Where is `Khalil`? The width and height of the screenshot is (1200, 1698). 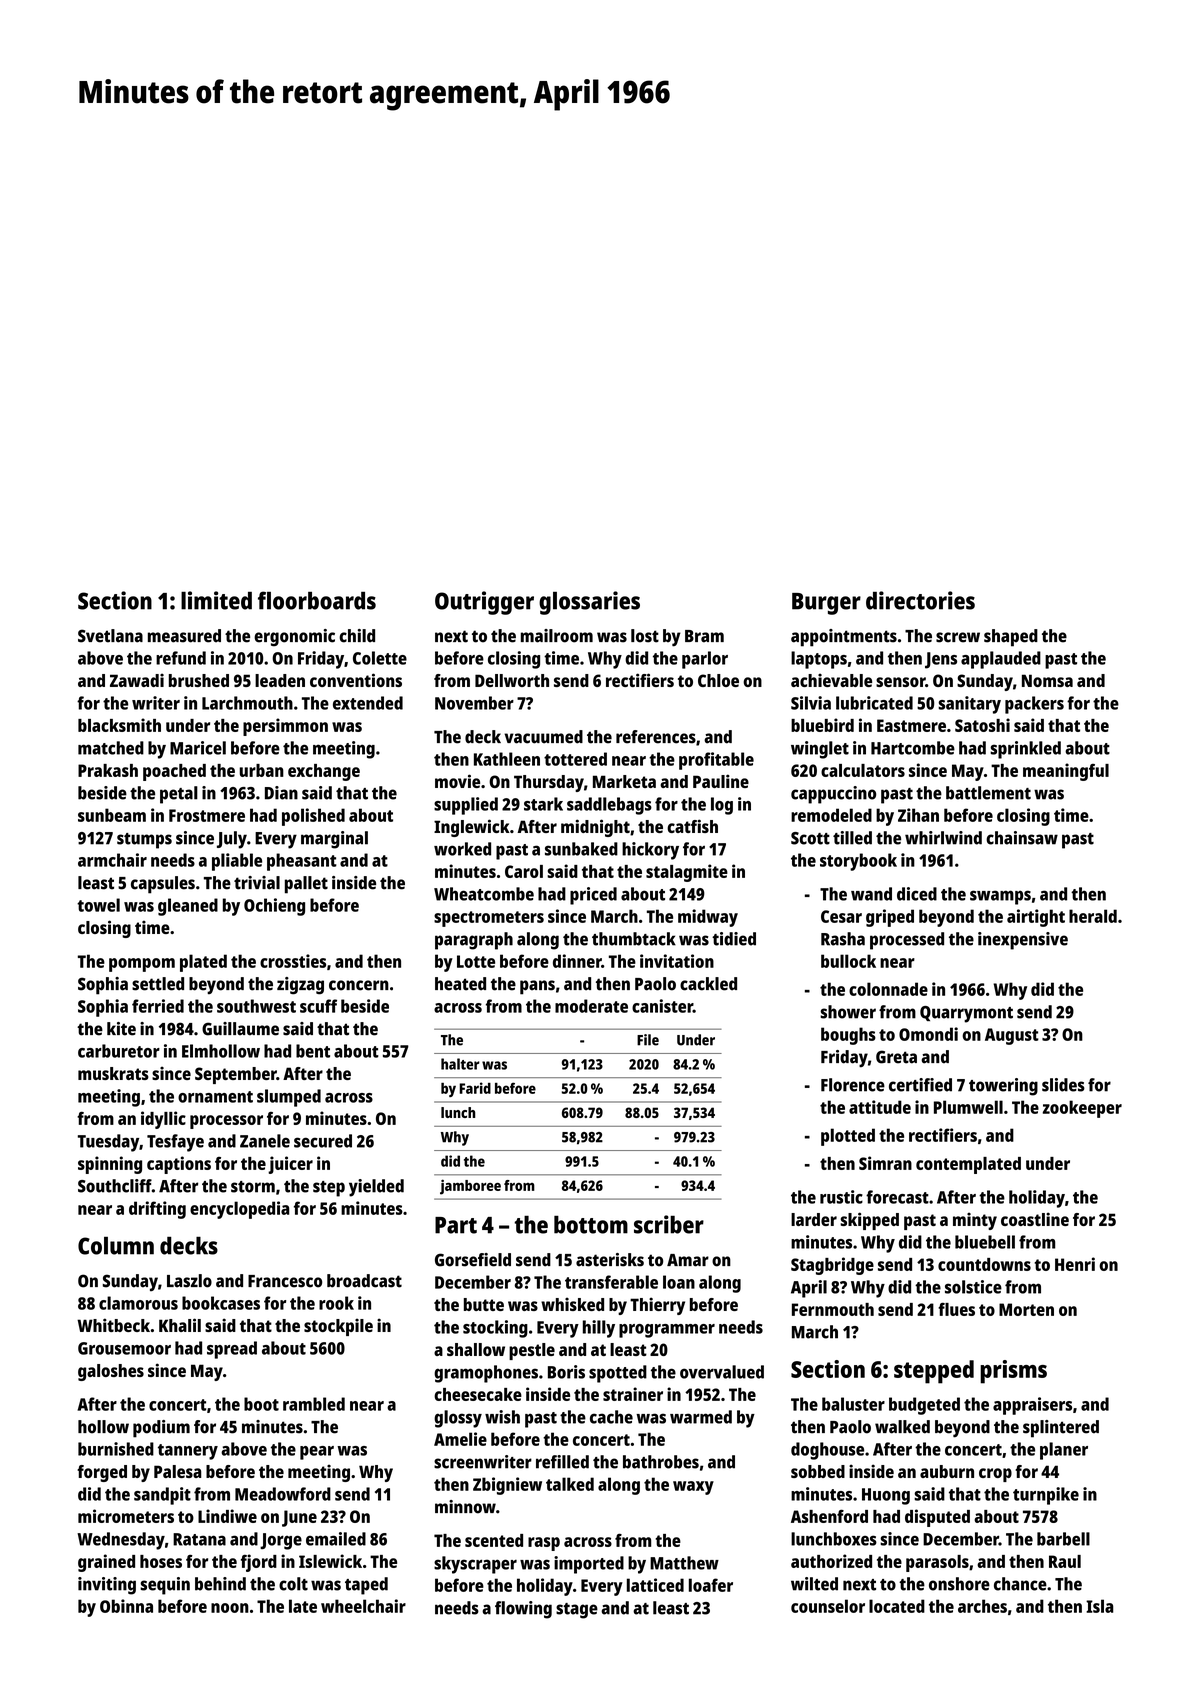 Khalil is located at coordinates (180, 1325).
